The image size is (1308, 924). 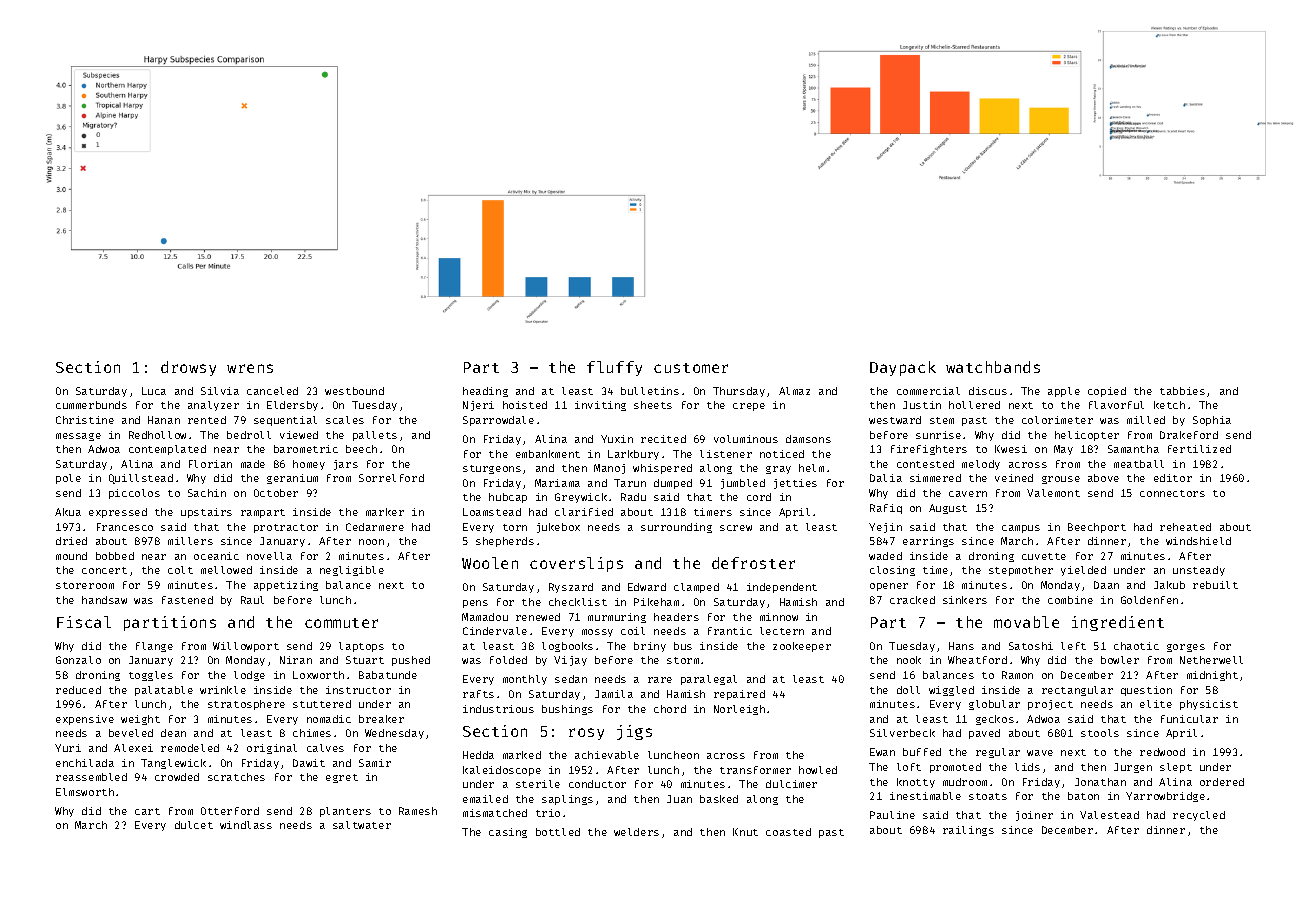 I want to click on doll, so click(x=908, y=690).
